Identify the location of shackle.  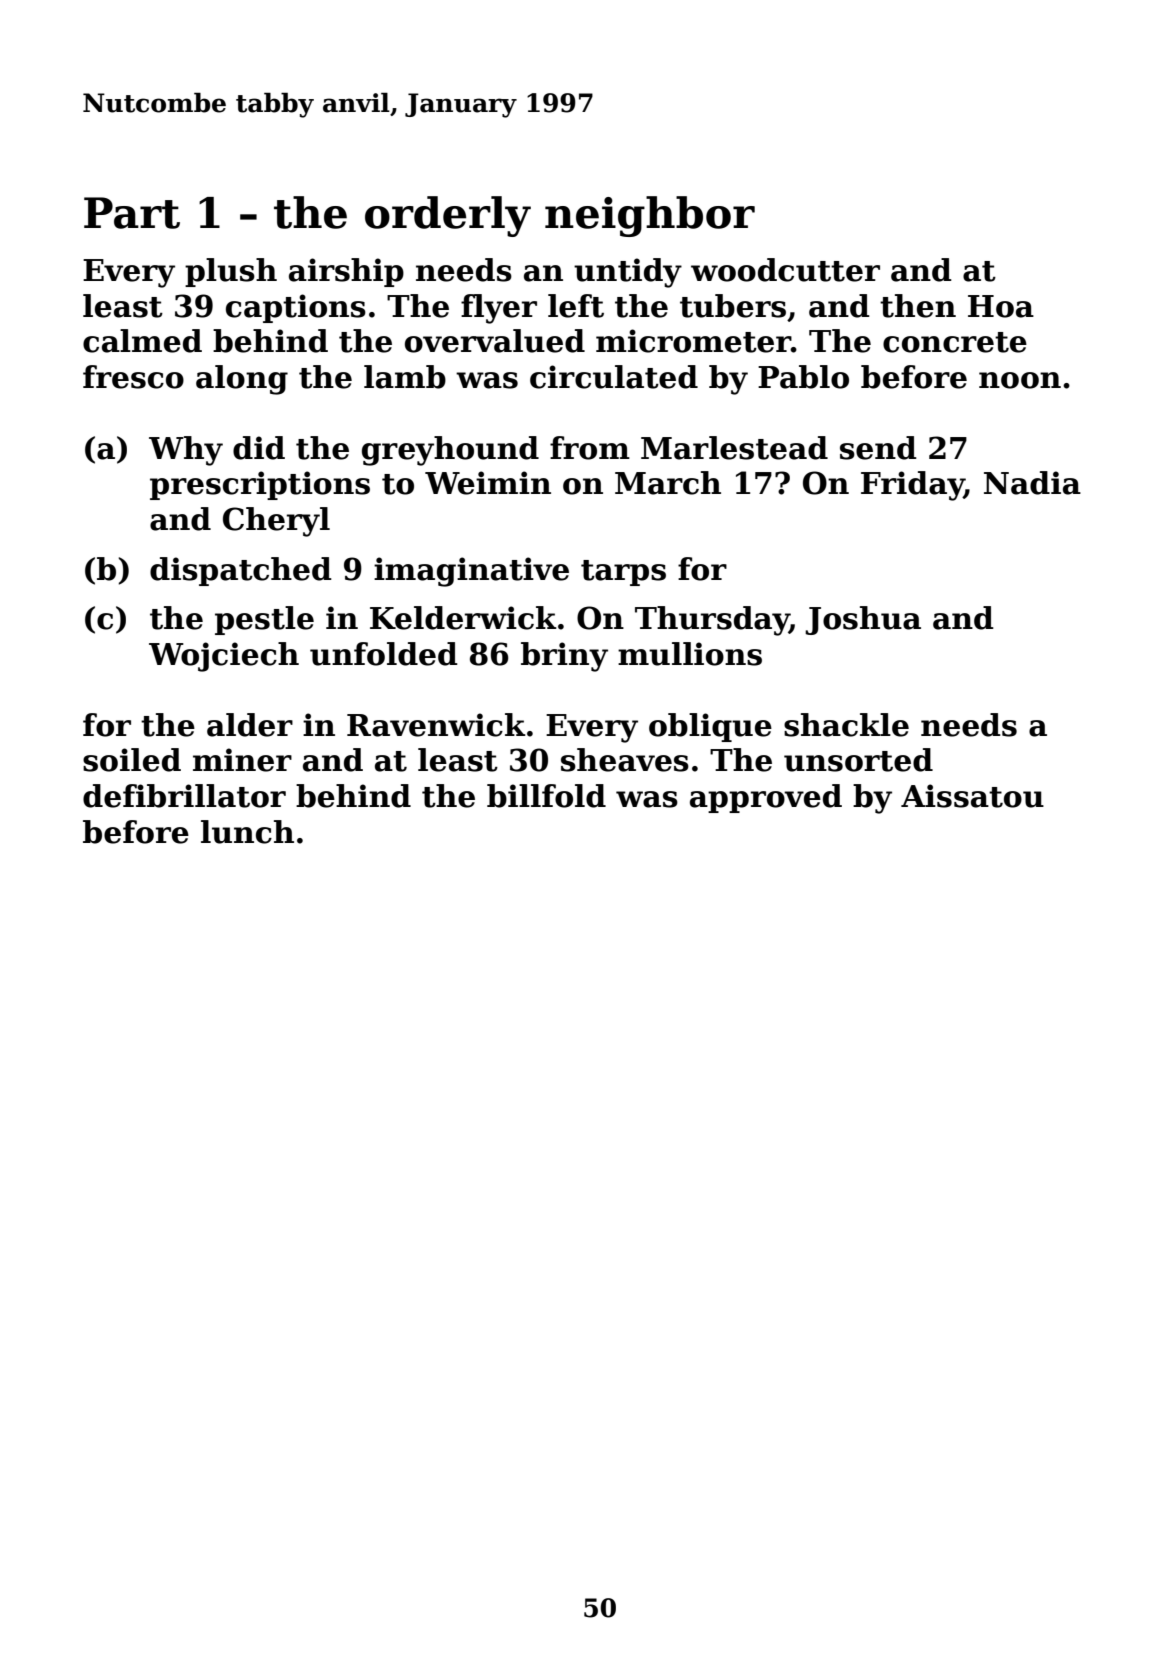
(846, 725).
